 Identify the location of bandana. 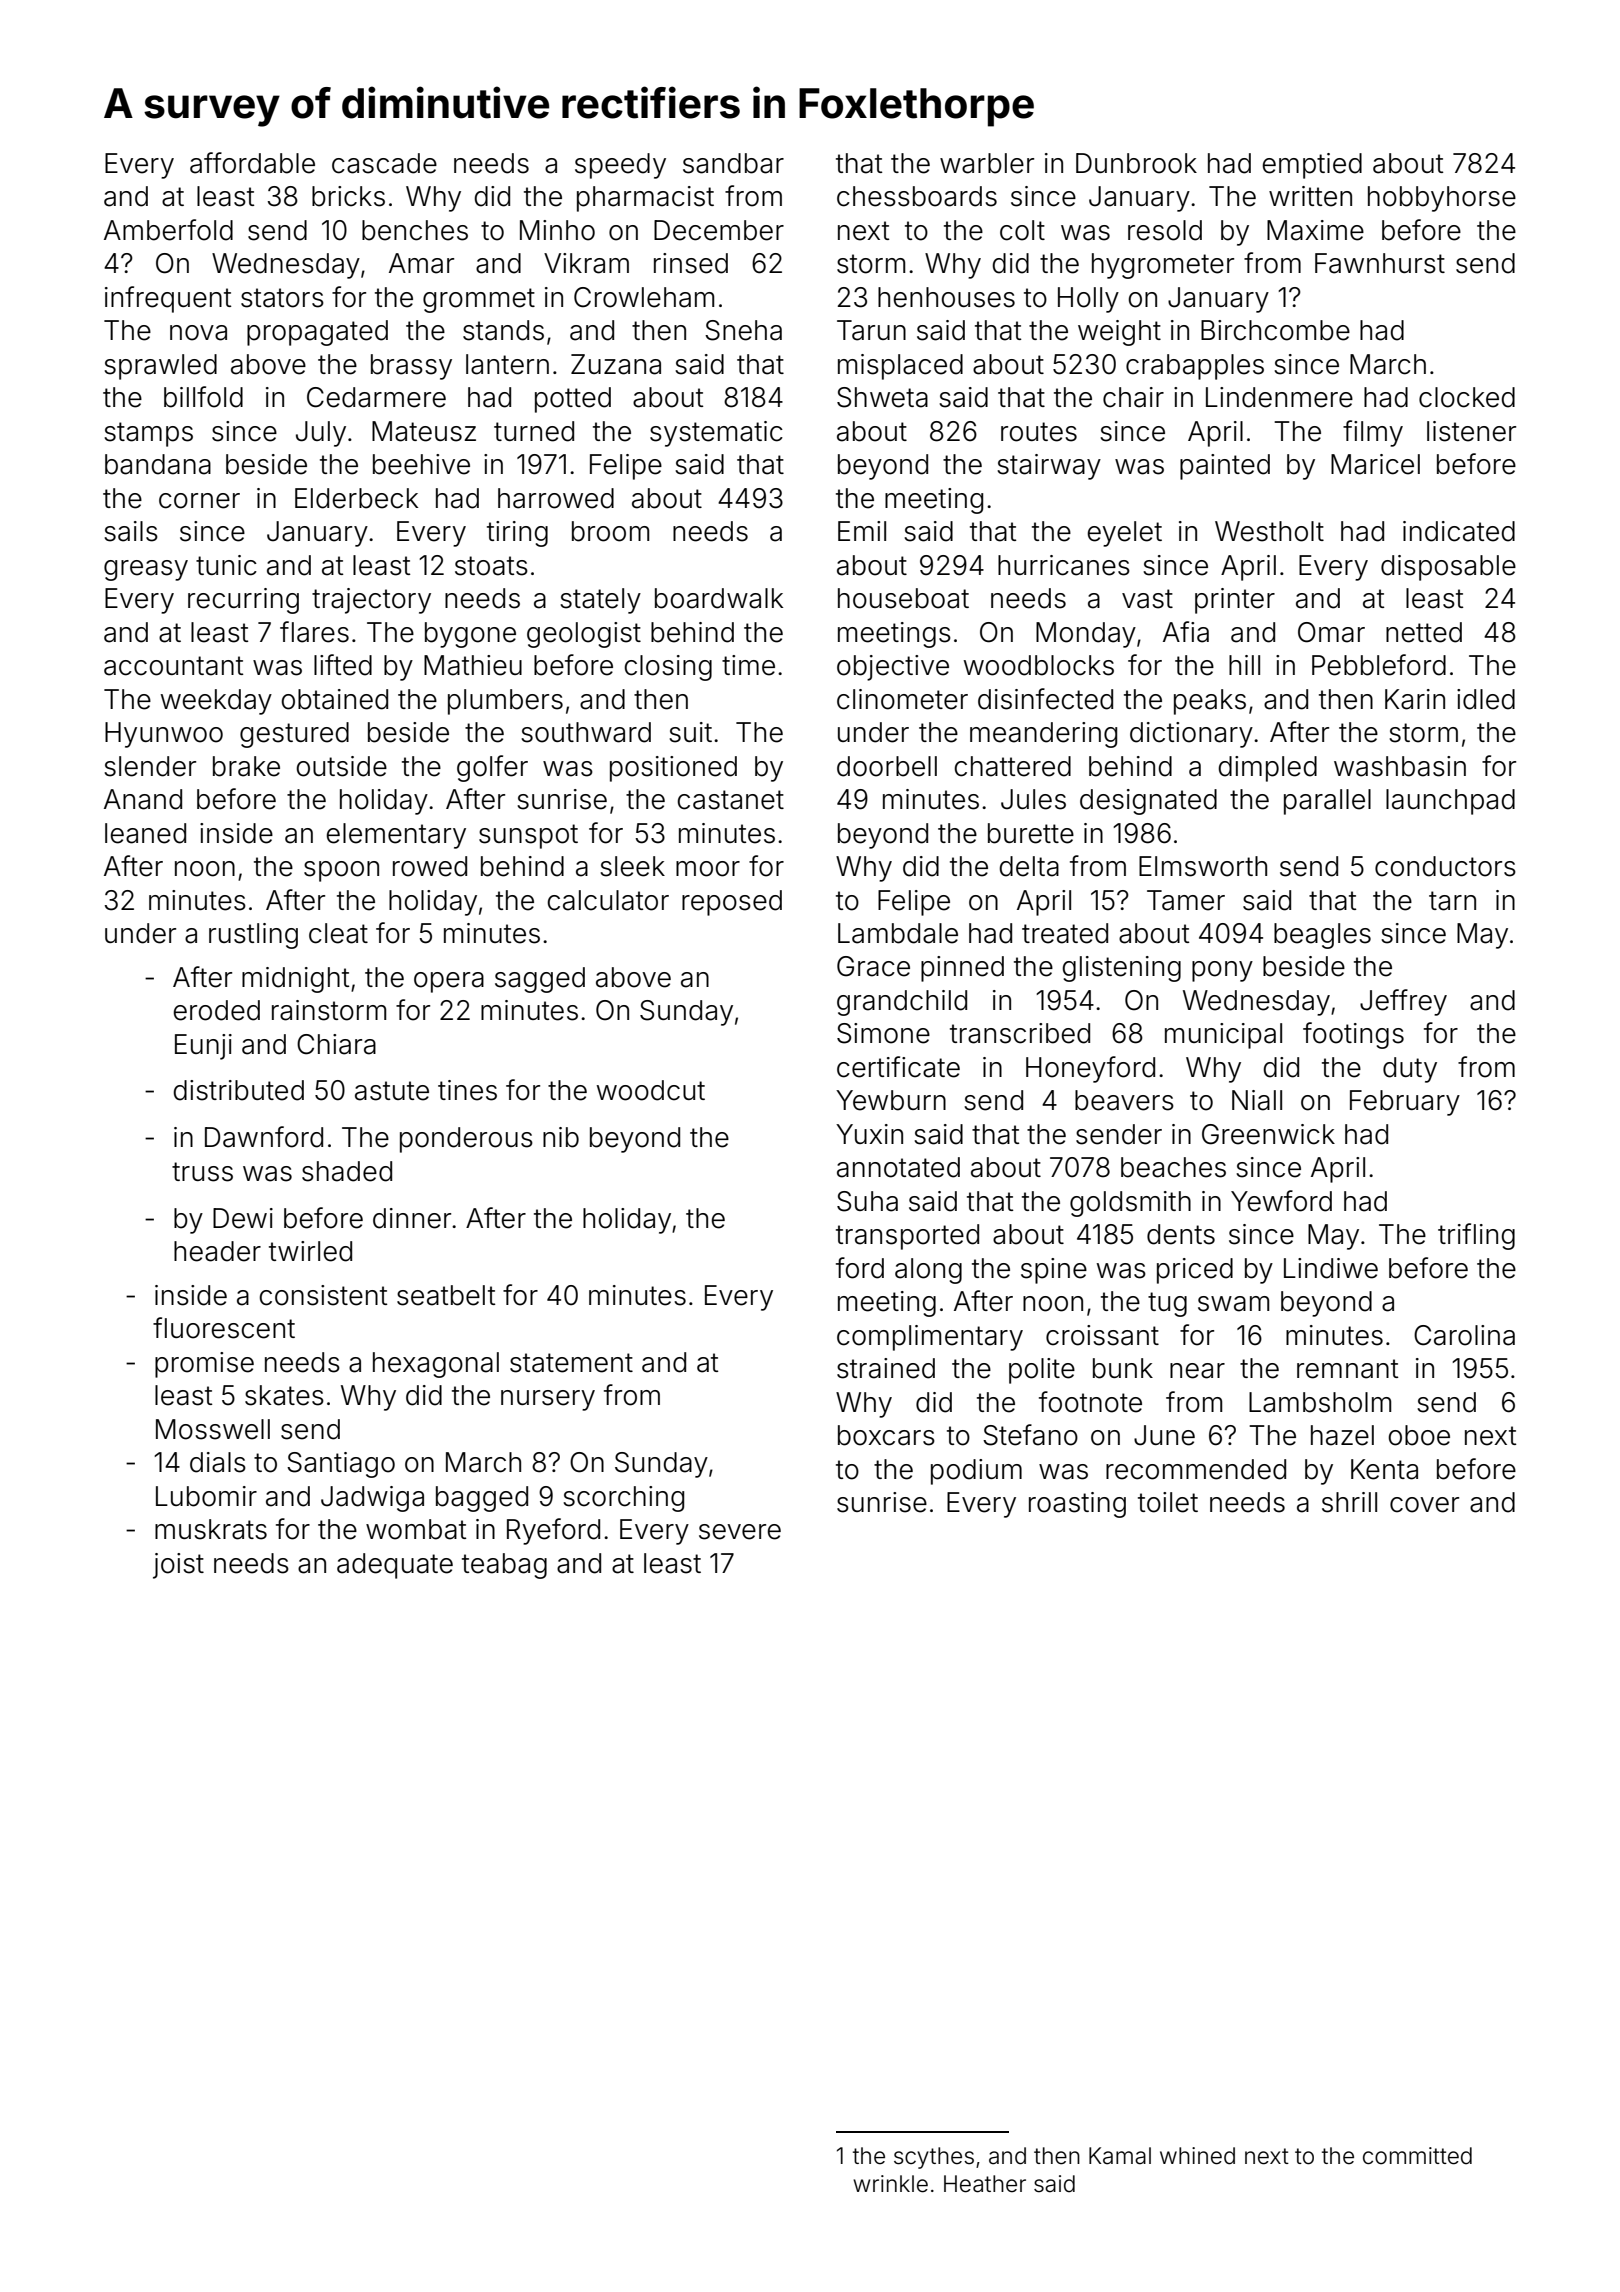
(158, 464).
